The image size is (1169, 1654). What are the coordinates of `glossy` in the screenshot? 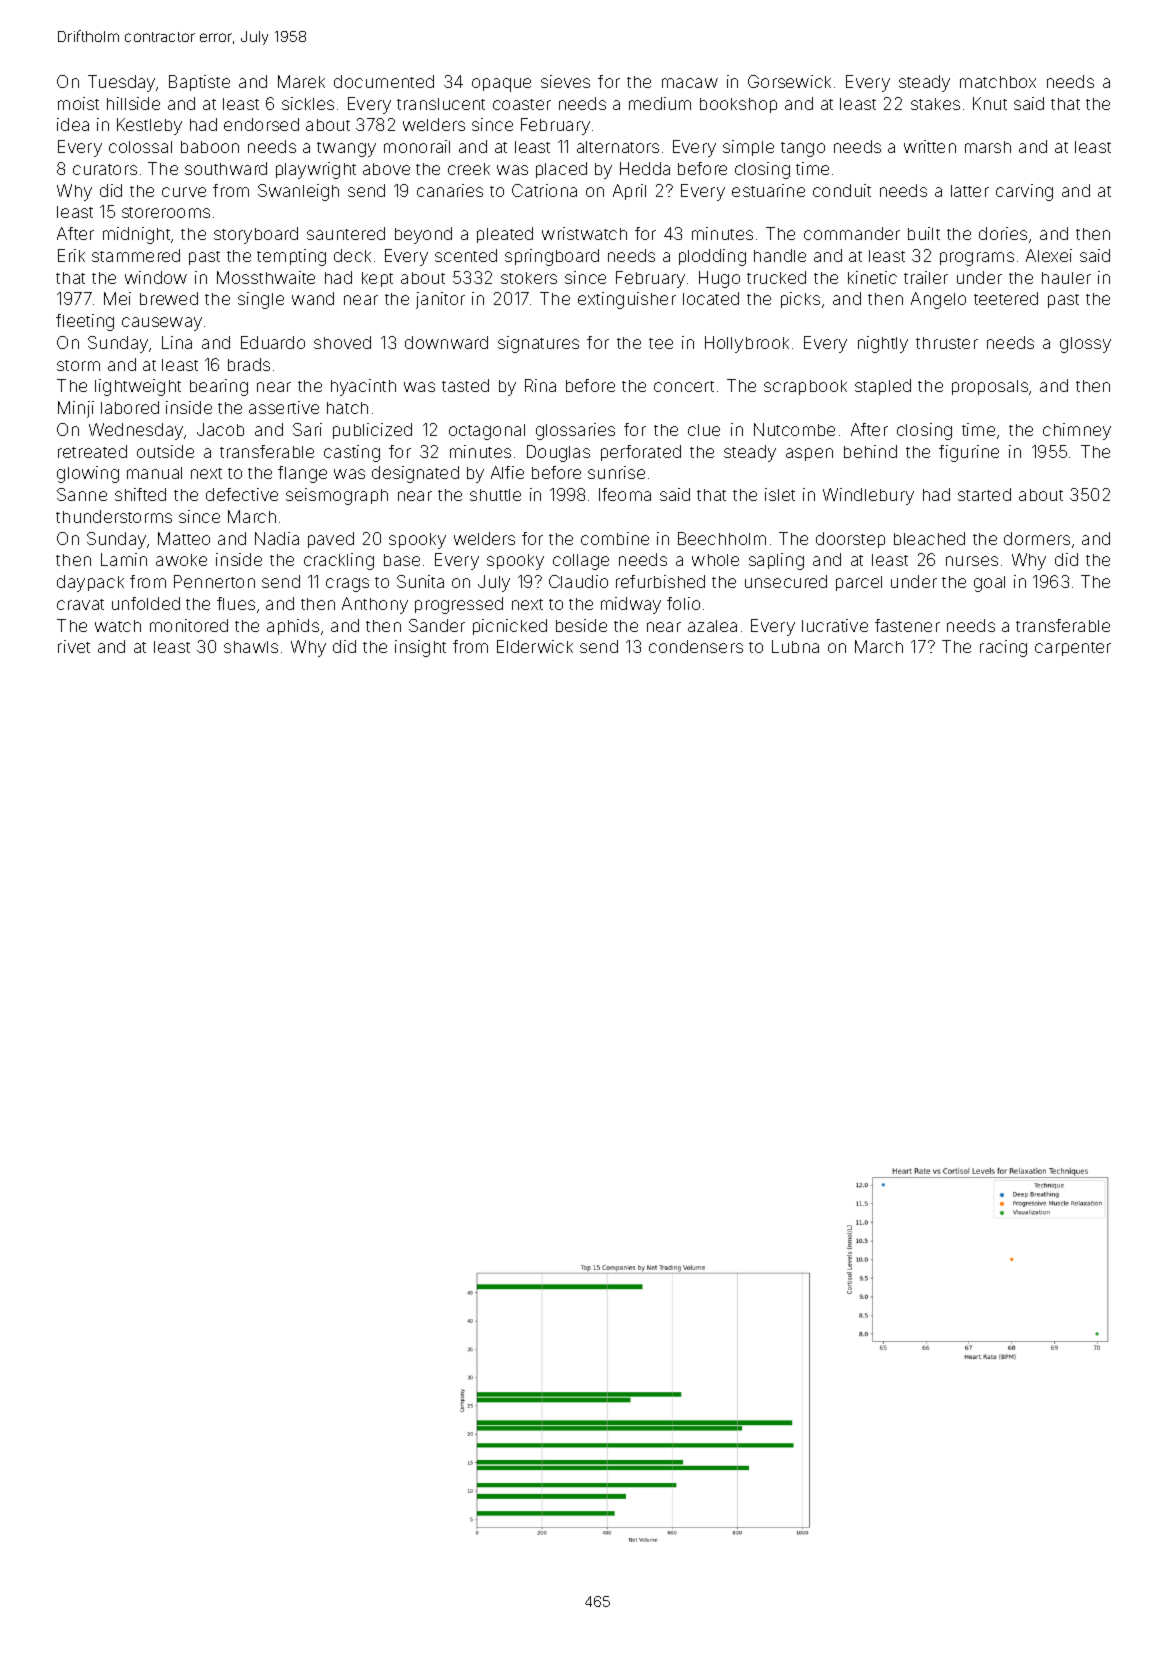 It's located at (1085, 345).
